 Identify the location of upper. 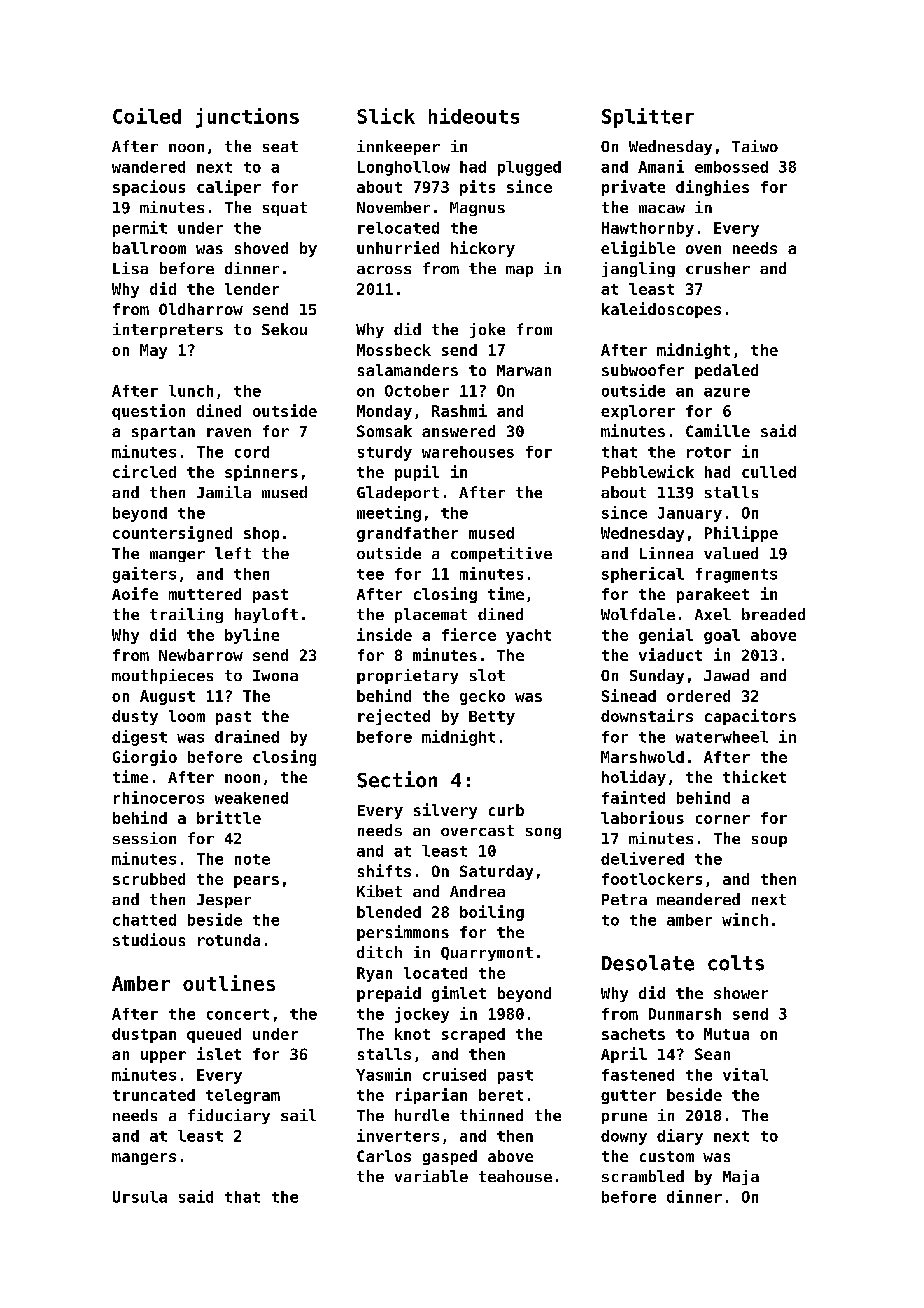
(163, 1057).
